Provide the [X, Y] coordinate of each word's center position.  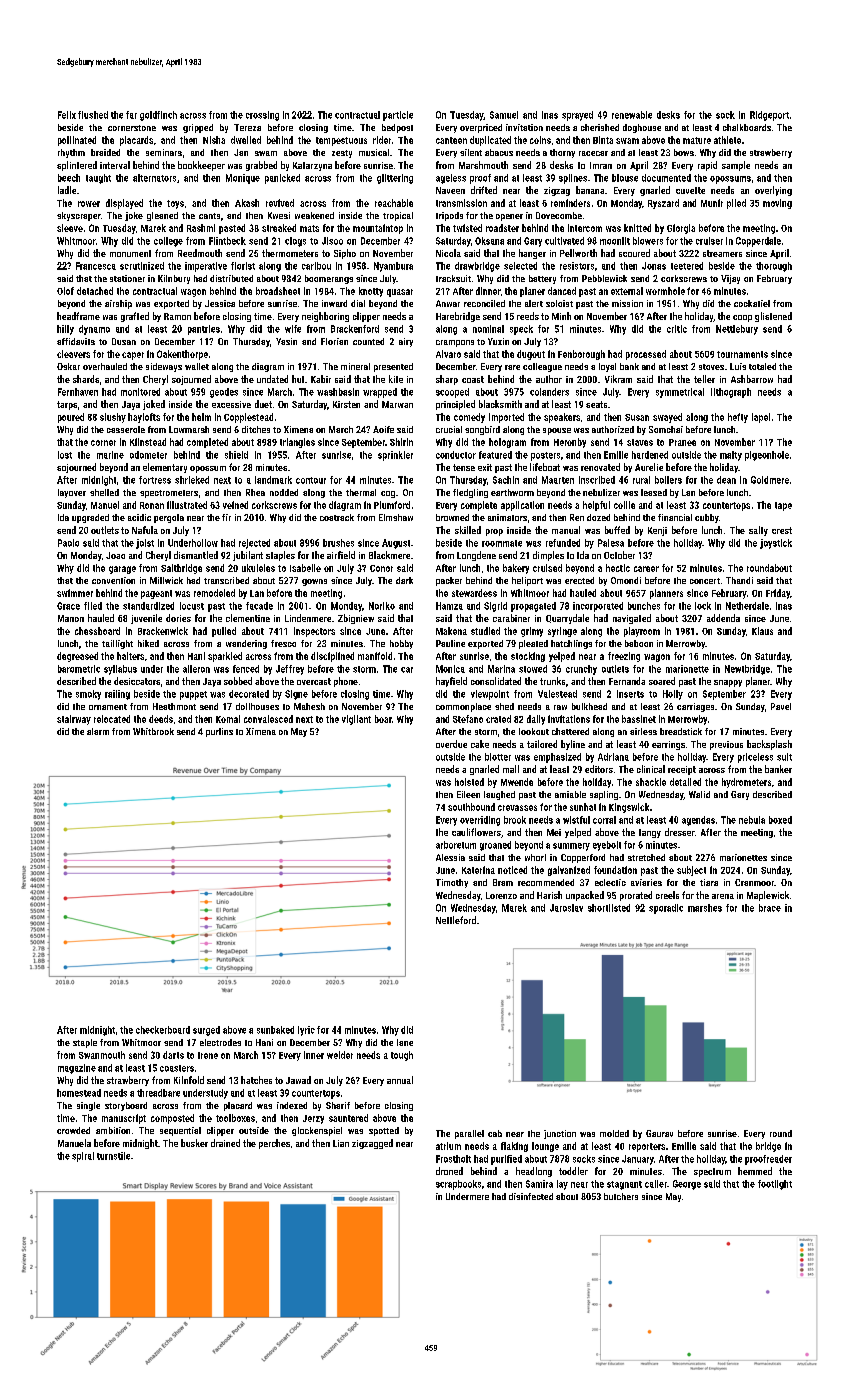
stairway [74, 720]
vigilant [356, 720]
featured [495, 455]
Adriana [613, 757]
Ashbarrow [752, 379]
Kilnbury [174, 279]
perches [274, 1144]
